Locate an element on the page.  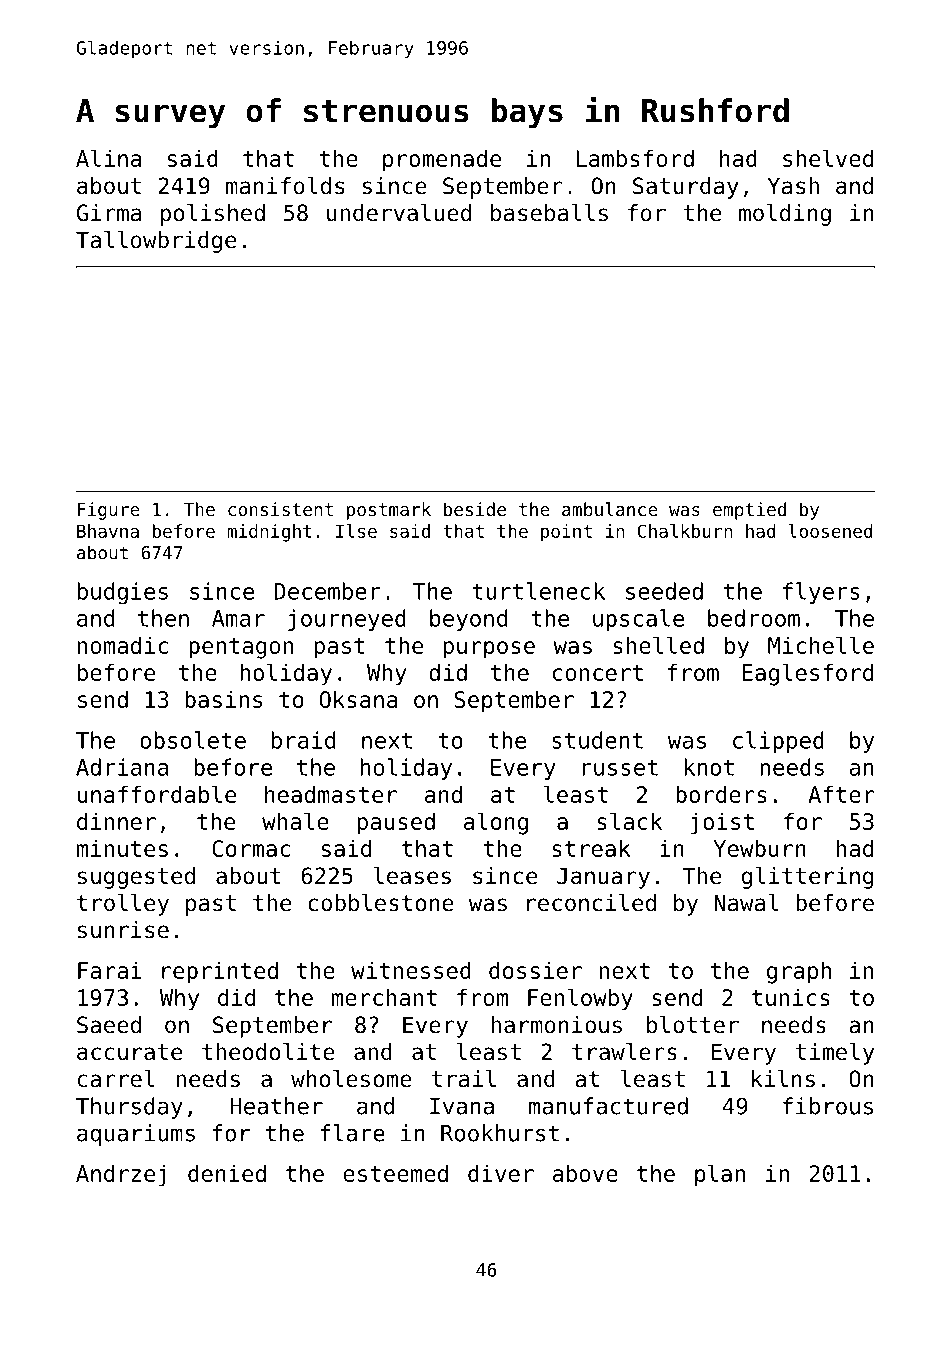
loosened is located at coordinates (830, 531).
